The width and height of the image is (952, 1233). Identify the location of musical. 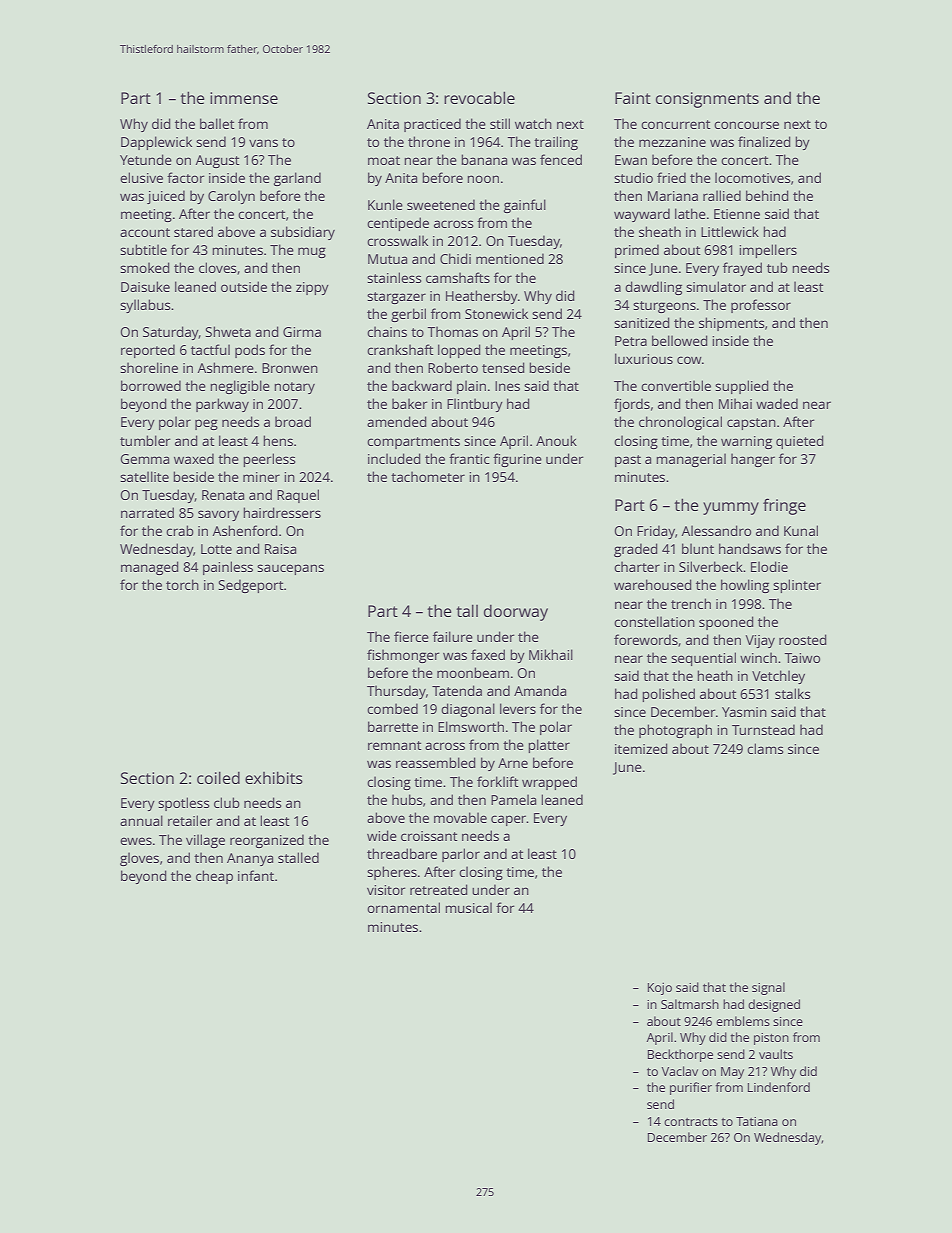
(468, 907).
